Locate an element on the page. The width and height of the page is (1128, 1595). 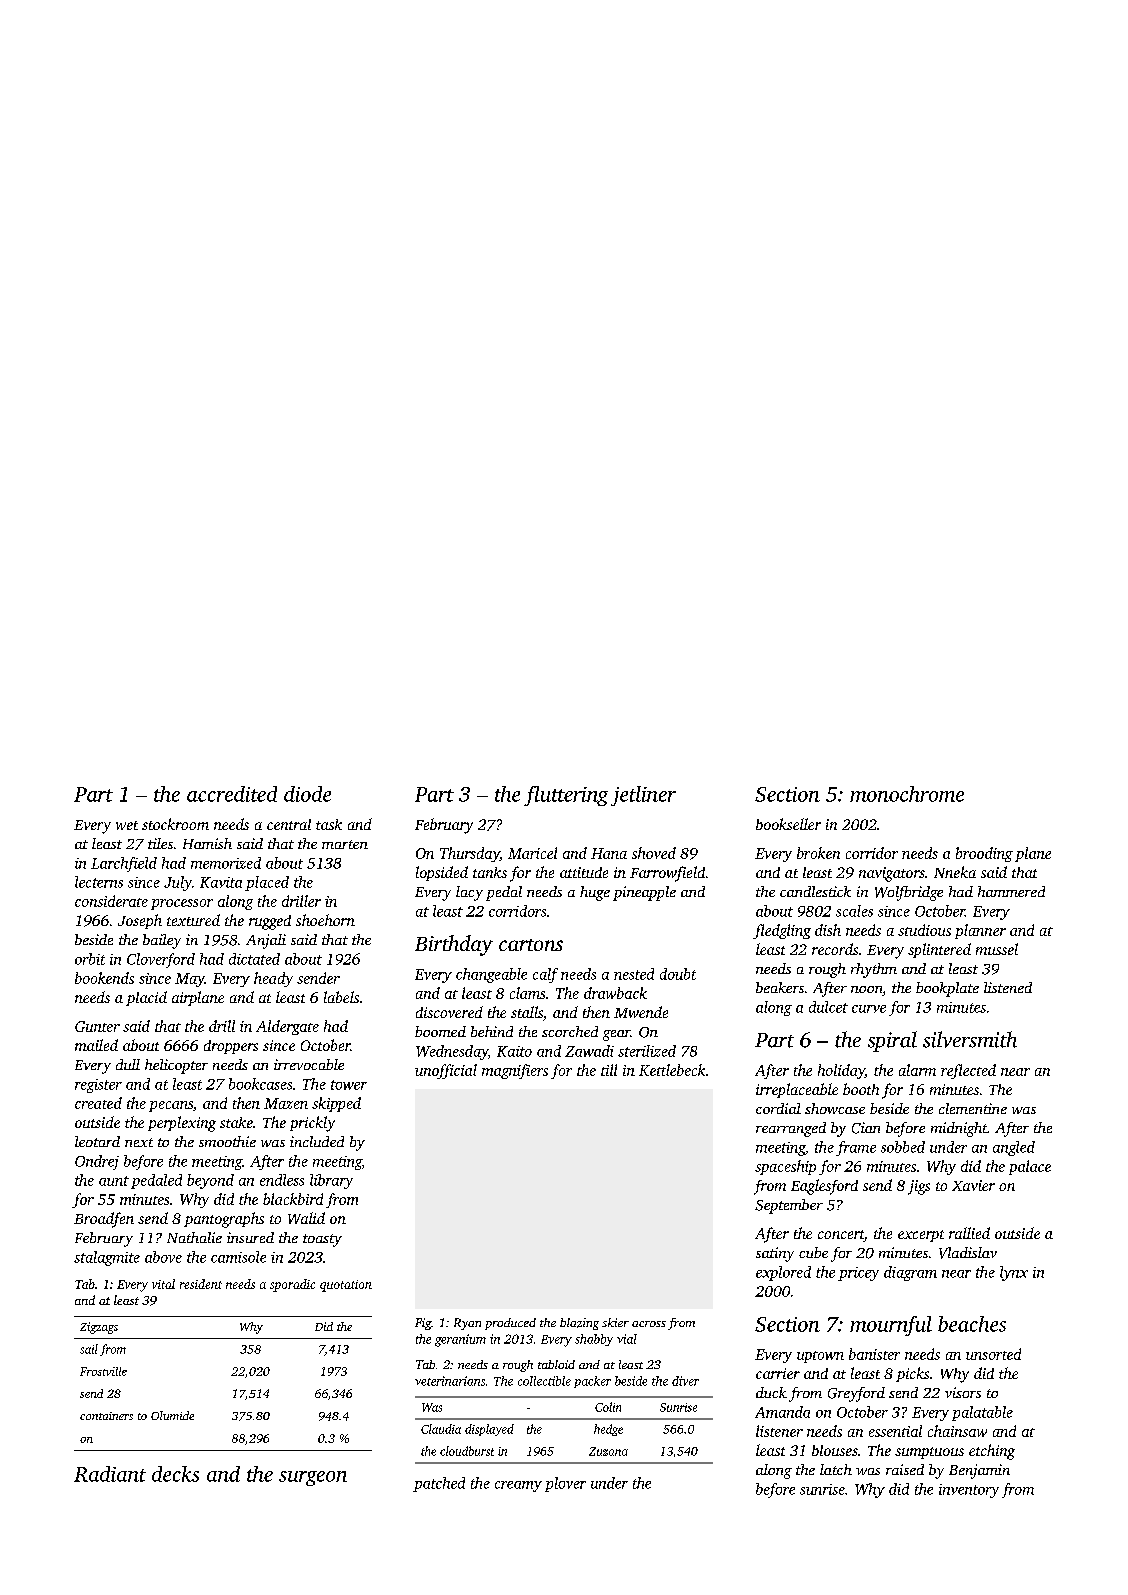
toasty is located at coordinates (322, 1240).
